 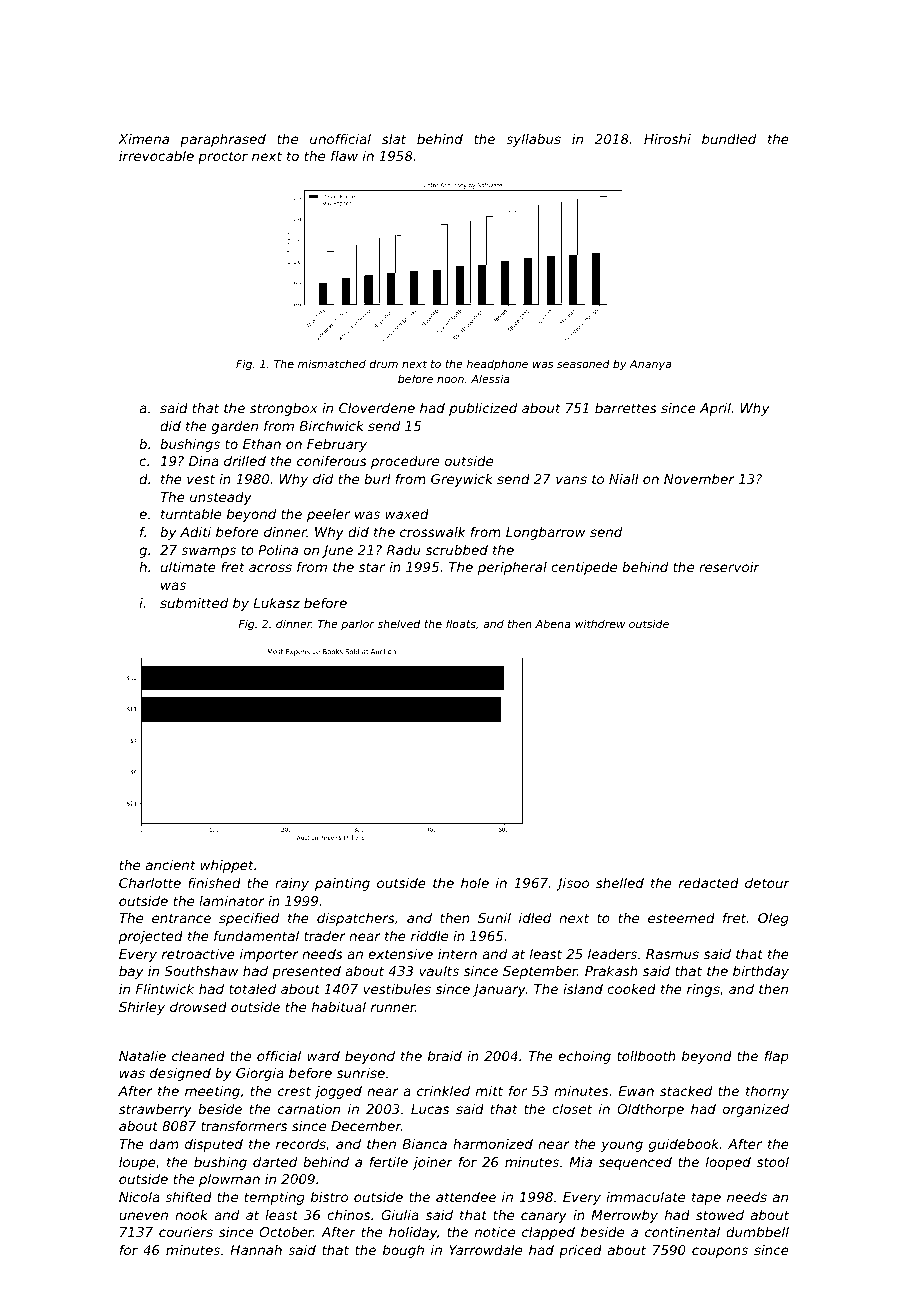 What do you see at coordinates (188, 566) in the document?
I see `ultimate` at bounding box center [188, 566].
